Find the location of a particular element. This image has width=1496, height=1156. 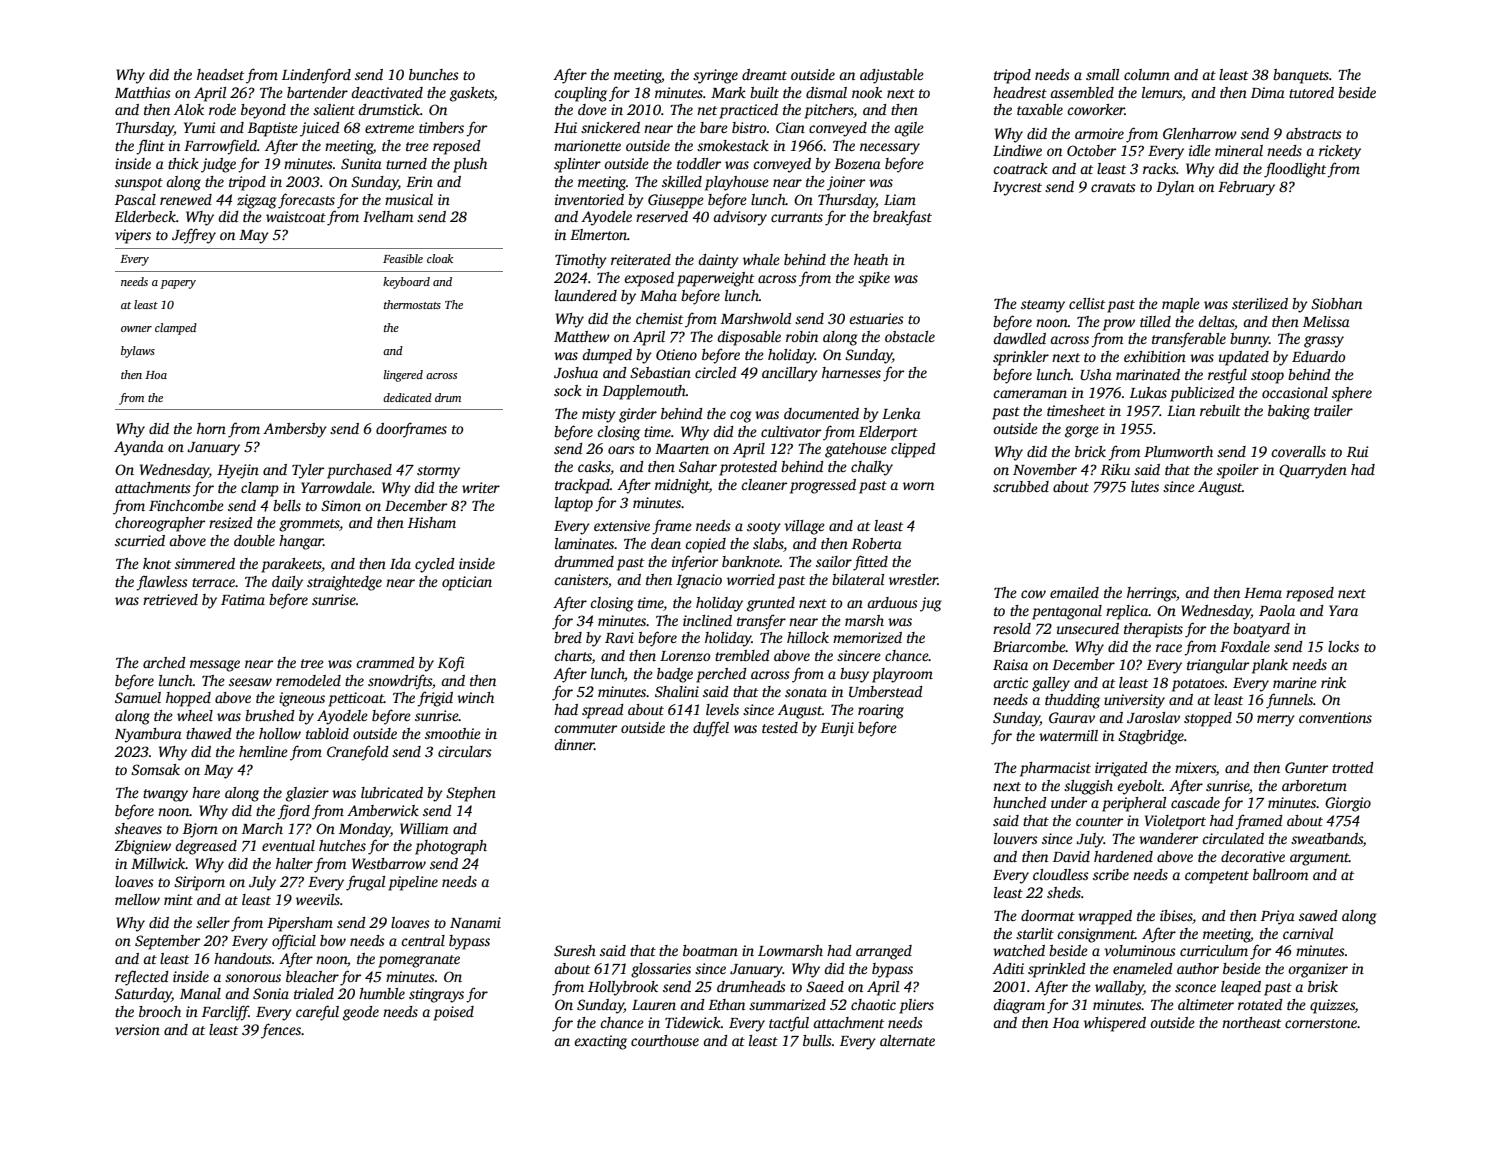

heath is located at coordinates (871, 259).
